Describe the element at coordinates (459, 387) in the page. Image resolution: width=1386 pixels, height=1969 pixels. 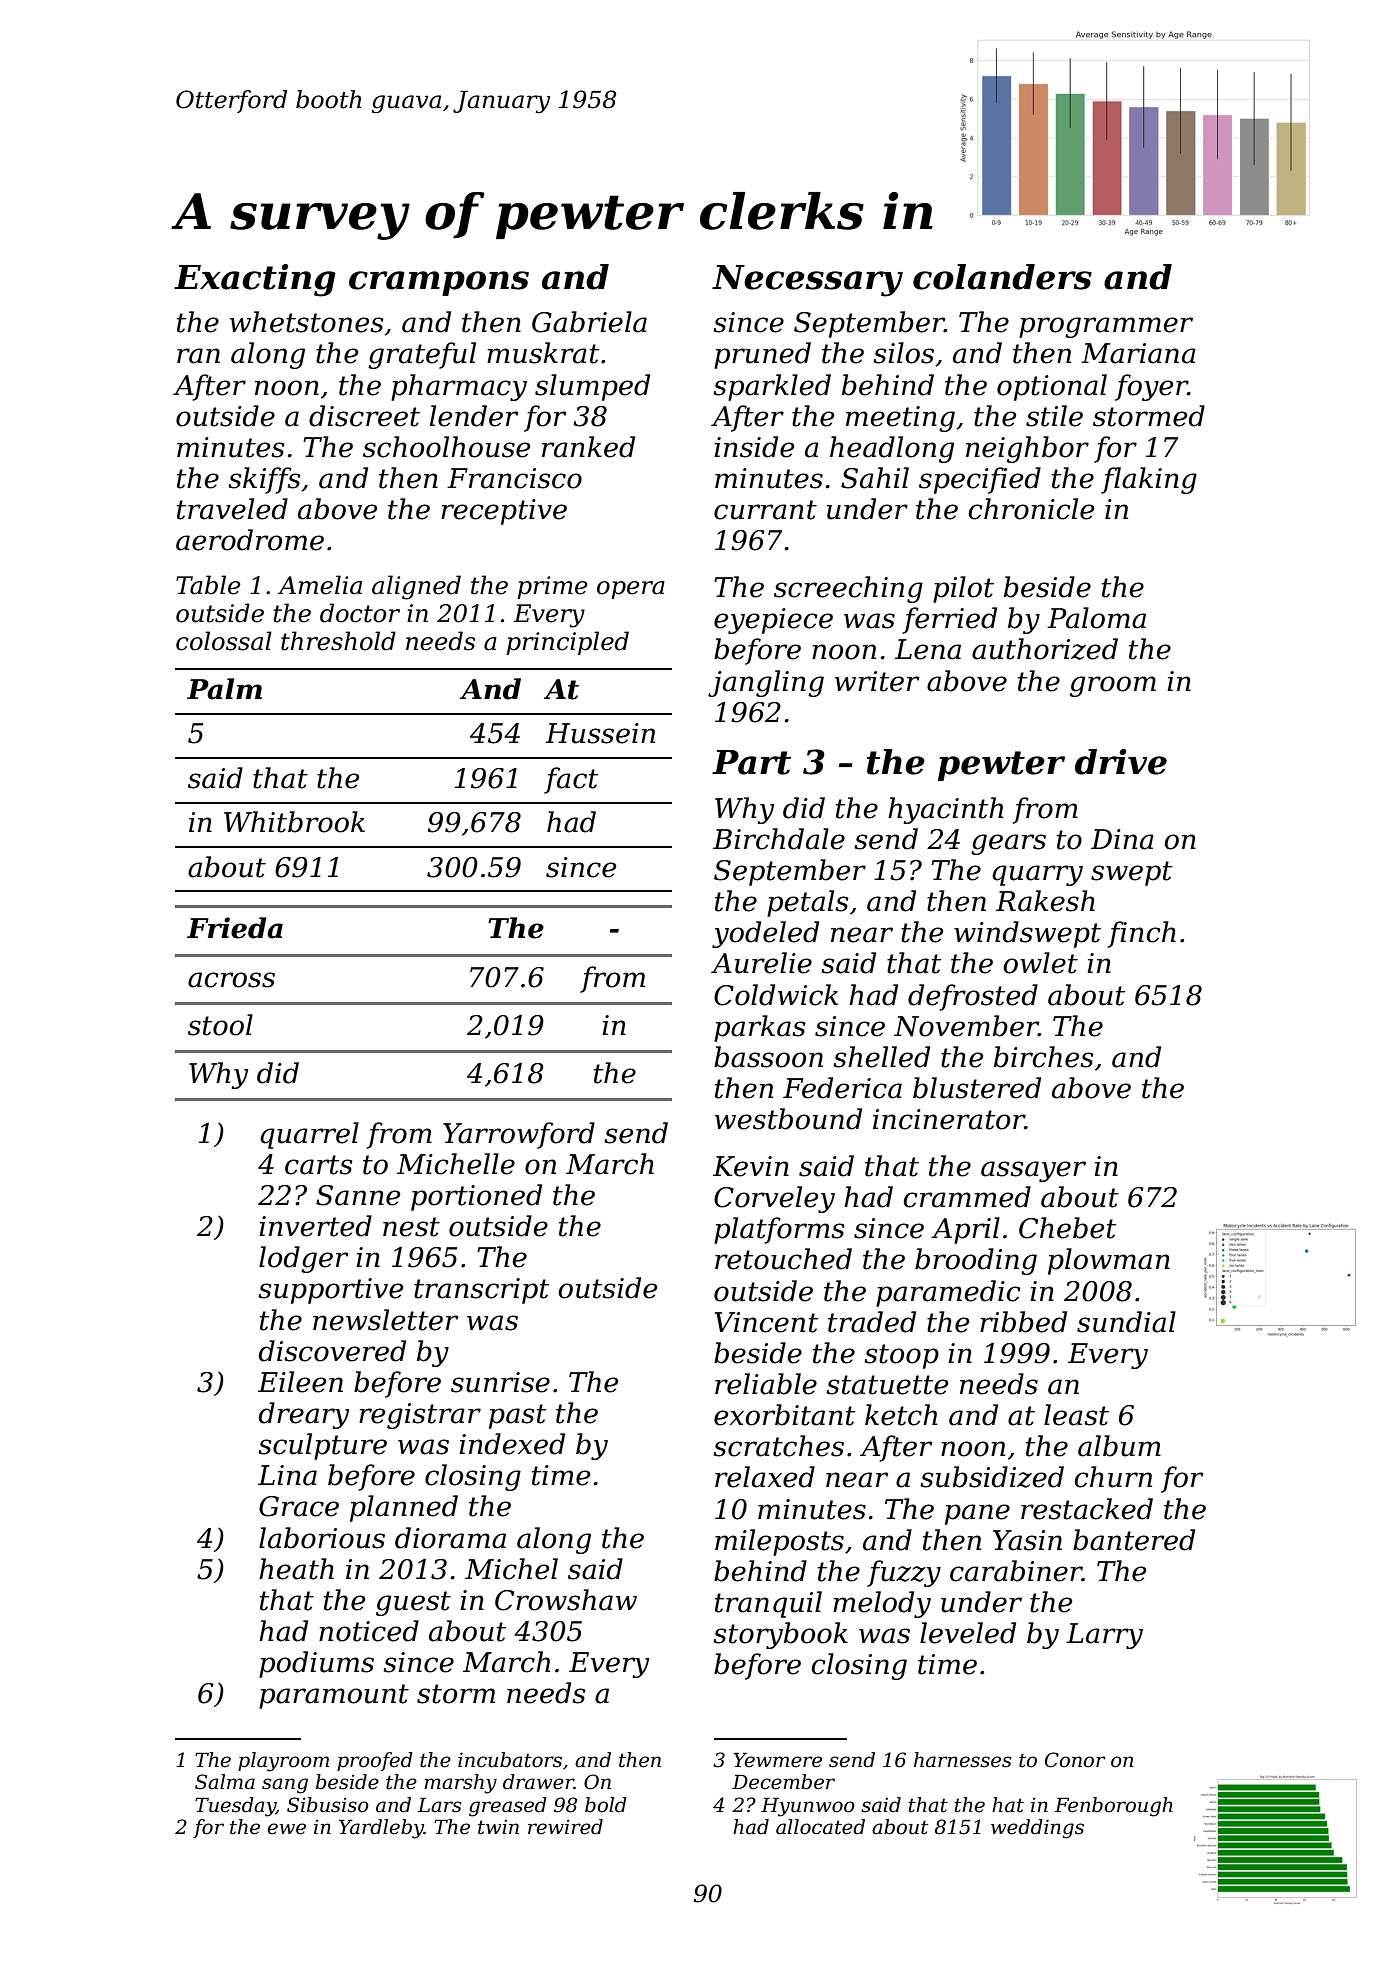
I see `pharmacy` at that location.
